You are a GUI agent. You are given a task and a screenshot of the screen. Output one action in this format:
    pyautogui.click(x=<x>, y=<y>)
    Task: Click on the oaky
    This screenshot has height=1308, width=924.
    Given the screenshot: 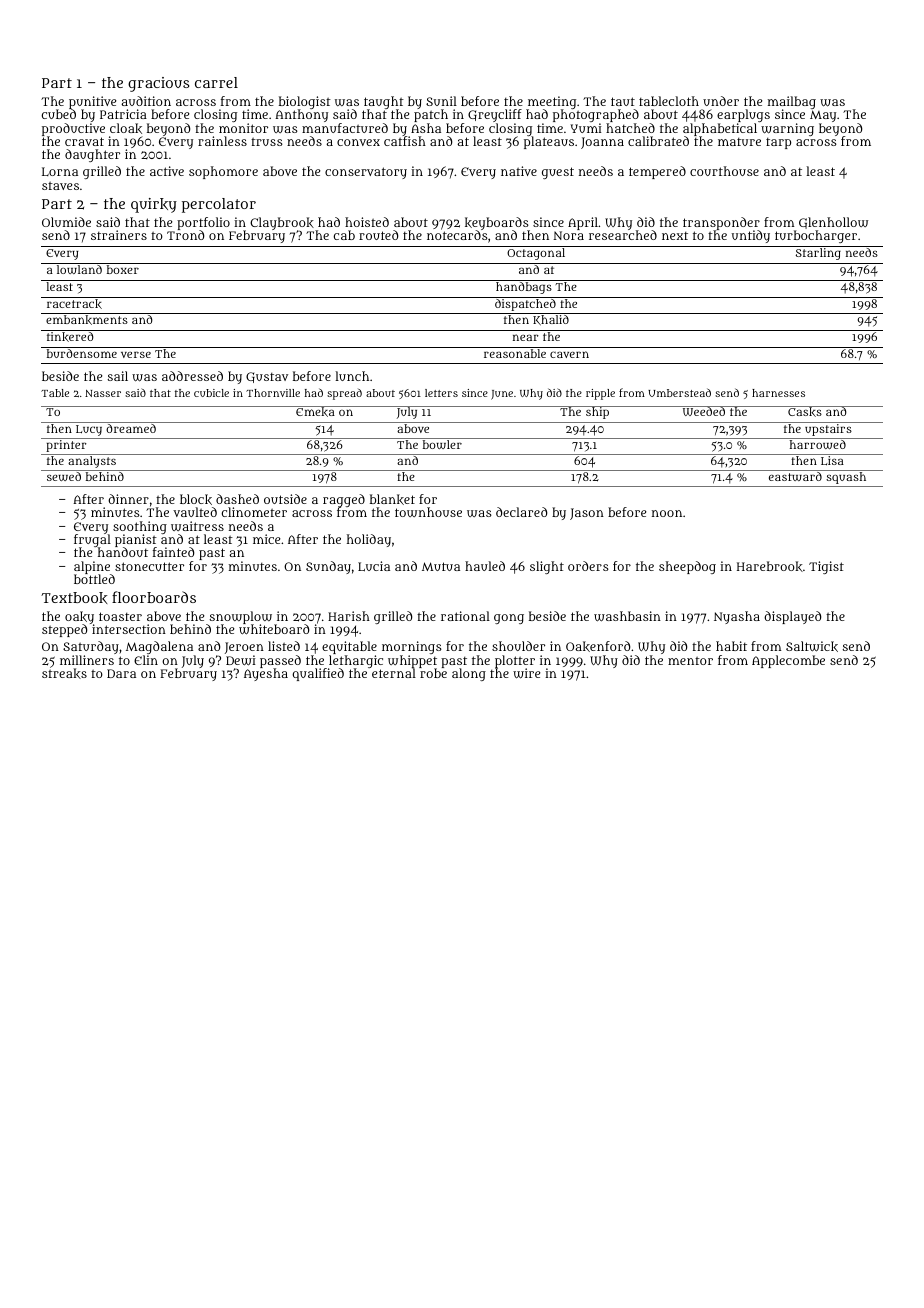 What is the action you would take?
    pyautogui.click(x=79, y=618)
